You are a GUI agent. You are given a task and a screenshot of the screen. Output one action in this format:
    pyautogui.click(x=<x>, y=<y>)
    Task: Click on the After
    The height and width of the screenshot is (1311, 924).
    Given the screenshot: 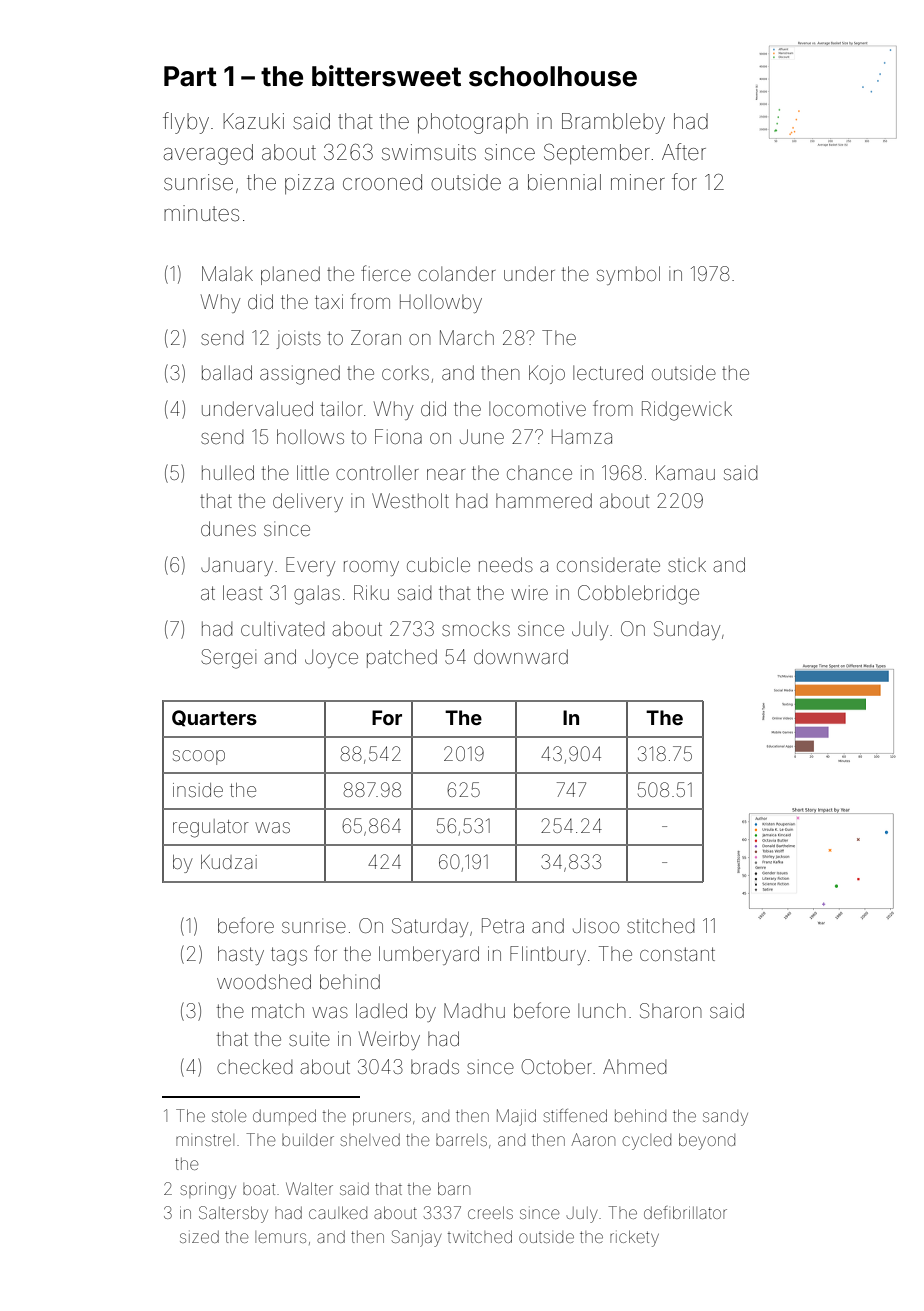 What is the action you would take?
    pyautogui.click(x=684, y=152)
